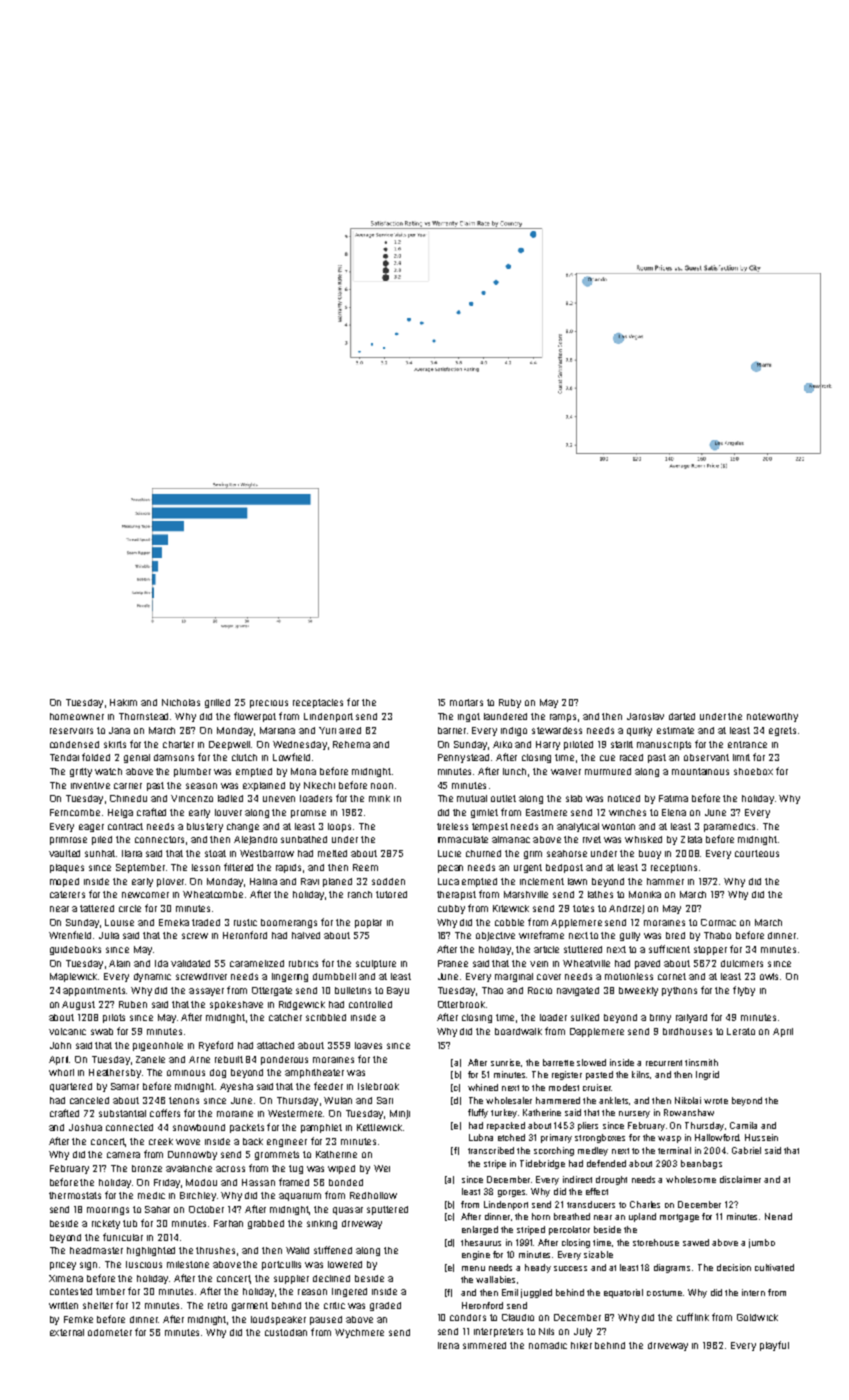 This image has width=849, height=1400. What do you see at coordinates (181, 702) in the image?
I see `Nicholas` at bounding box center [181, 702].
